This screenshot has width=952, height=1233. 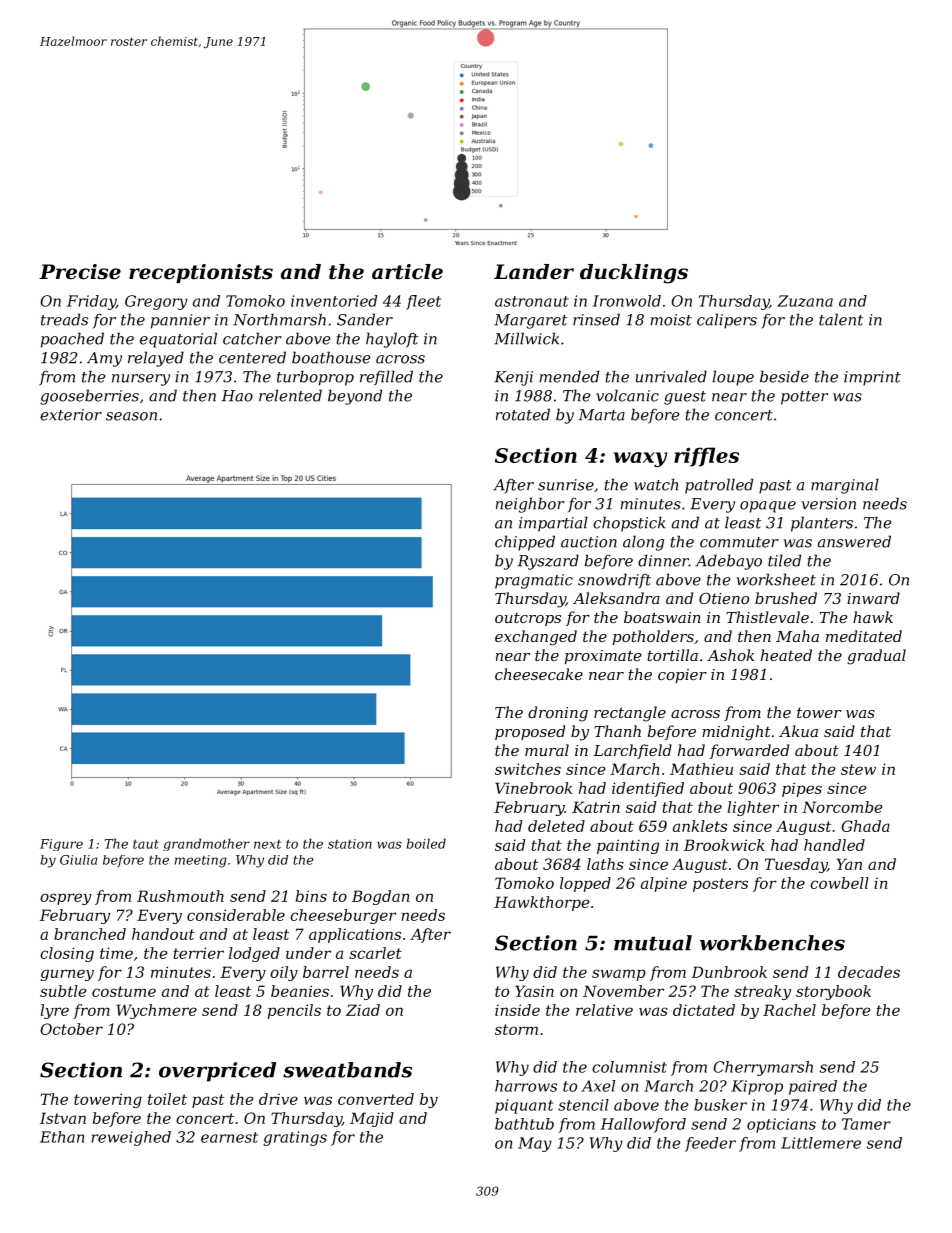 I want to click on article, so click(x=407, y=272).
